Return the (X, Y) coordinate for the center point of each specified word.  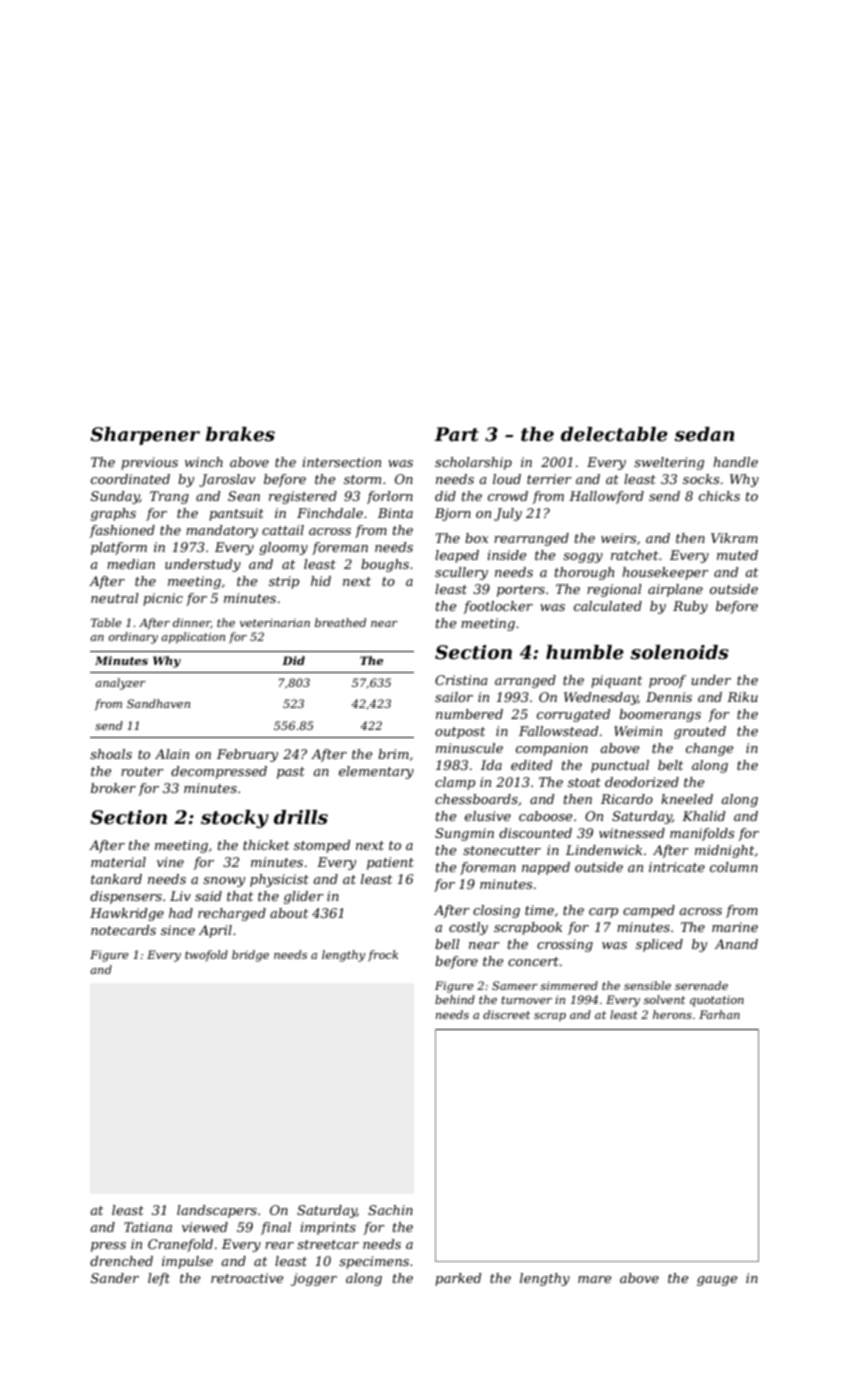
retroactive (247, 1278)
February (247, 755)
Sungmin (464, 834)
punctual (620, 766)
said (208, 896)
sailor (454, 697)
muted (737, 555)
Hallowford (606, 497)
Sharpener (145, 436)
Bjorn (453, 514)
